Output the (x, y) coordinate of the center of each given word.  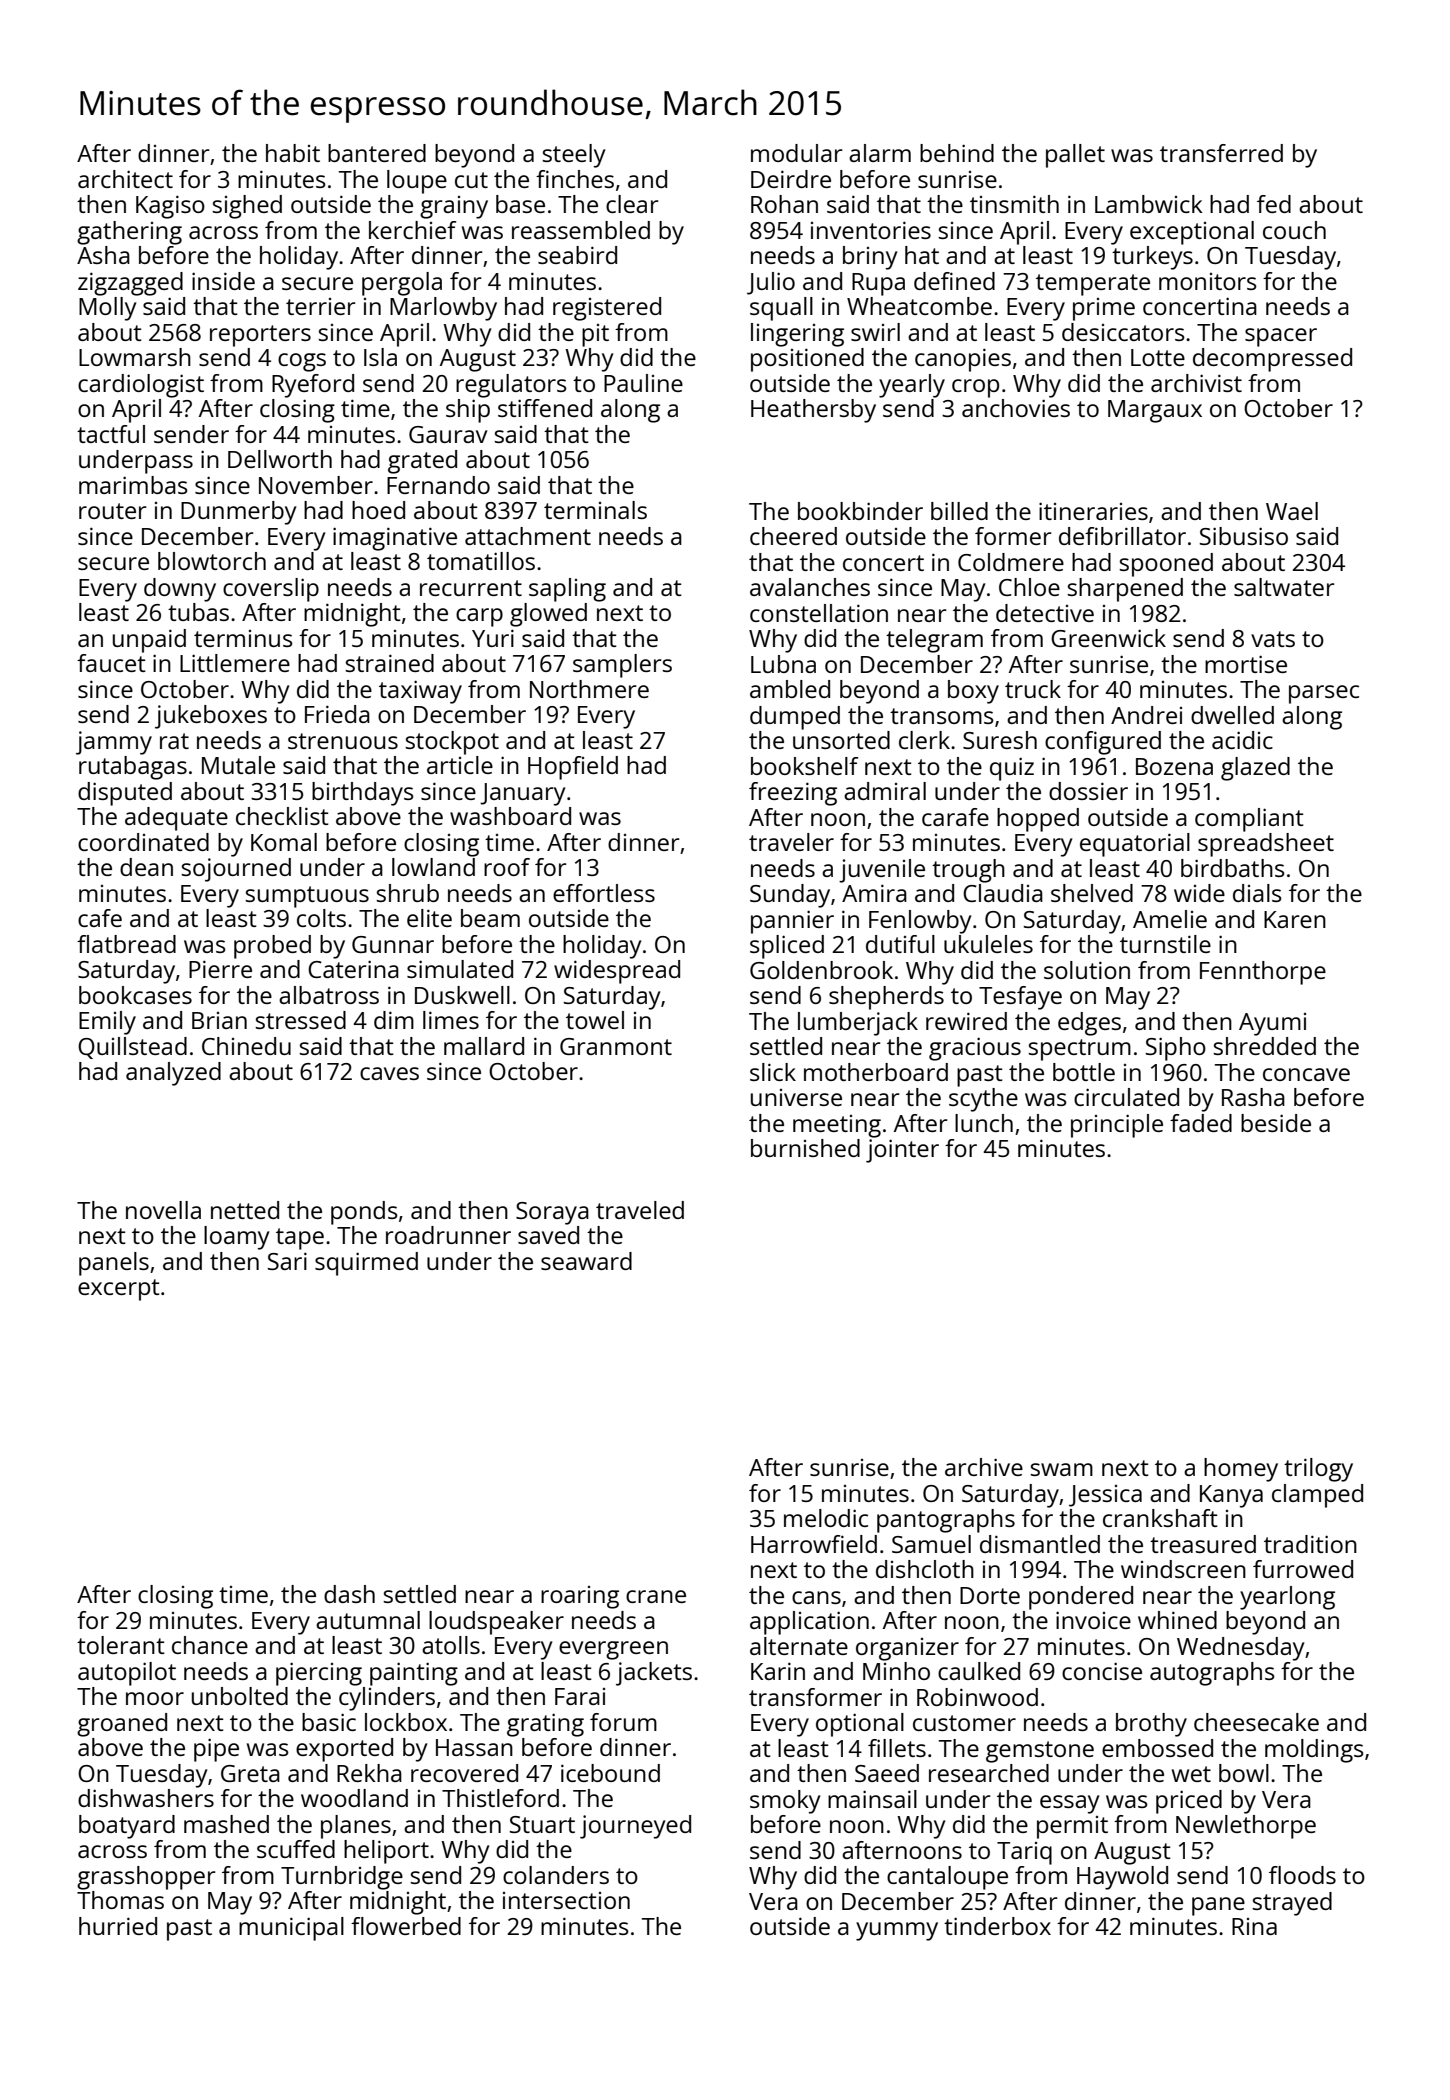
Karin (778, 1671)
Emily (107, 1023)
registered (607, 309)
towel (595, 1020)
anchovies (1016, 408)
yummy (897, 1931)
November (316, 485)
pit (595, 335)
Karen (1295, 919)
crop (975, 388)
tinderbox (997, 1926)
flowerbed (406, 1926)
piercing (319, 1674)
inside (223, 281)
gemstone (1040, 1752)
